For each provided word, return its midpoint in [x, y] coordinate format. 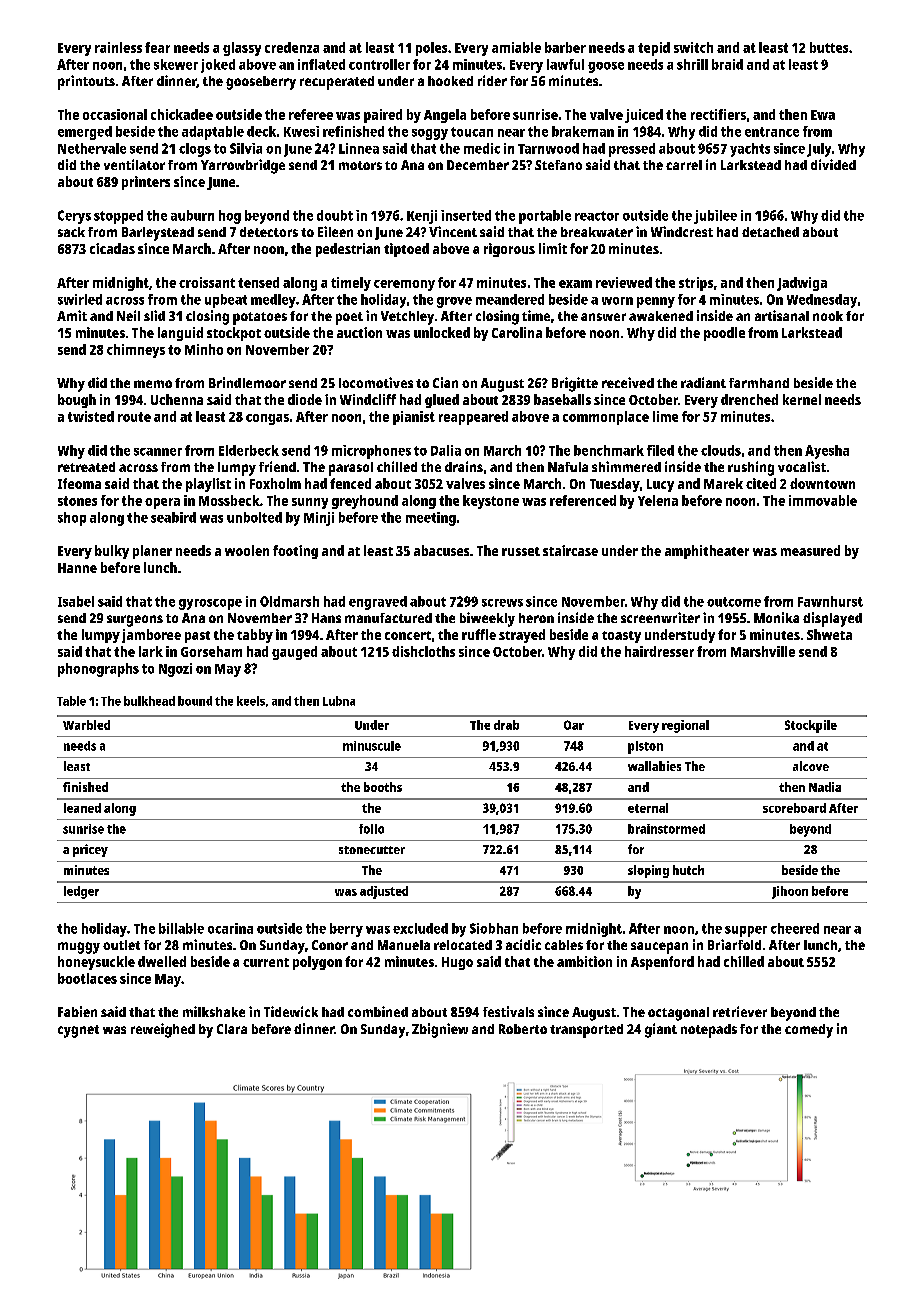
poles [431, 49]
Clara [232, 1029]
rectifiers [718, 114]
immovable [823, 500]
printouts [86, 82]
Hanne [77, 568]
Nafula [568, 467]
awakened [661, 316]
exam [575, 284]
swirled [80, 299]
